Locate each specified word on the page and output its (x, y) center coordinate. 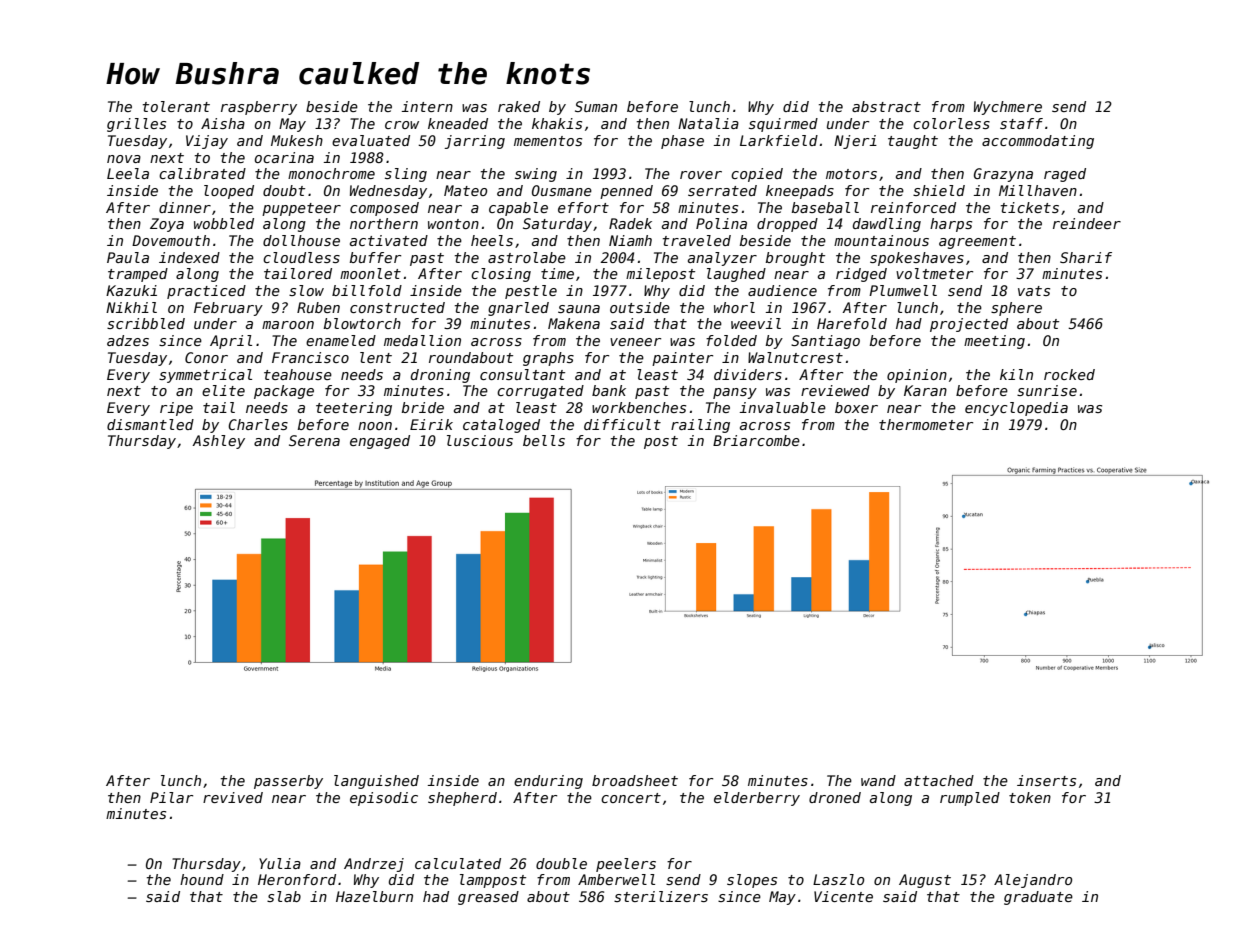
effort (583, 207)
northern (384, 223)
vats (1034, 291)
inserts (1046, 780)
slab (284, 896)
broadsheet (635, 780)
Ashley (218, 442)
